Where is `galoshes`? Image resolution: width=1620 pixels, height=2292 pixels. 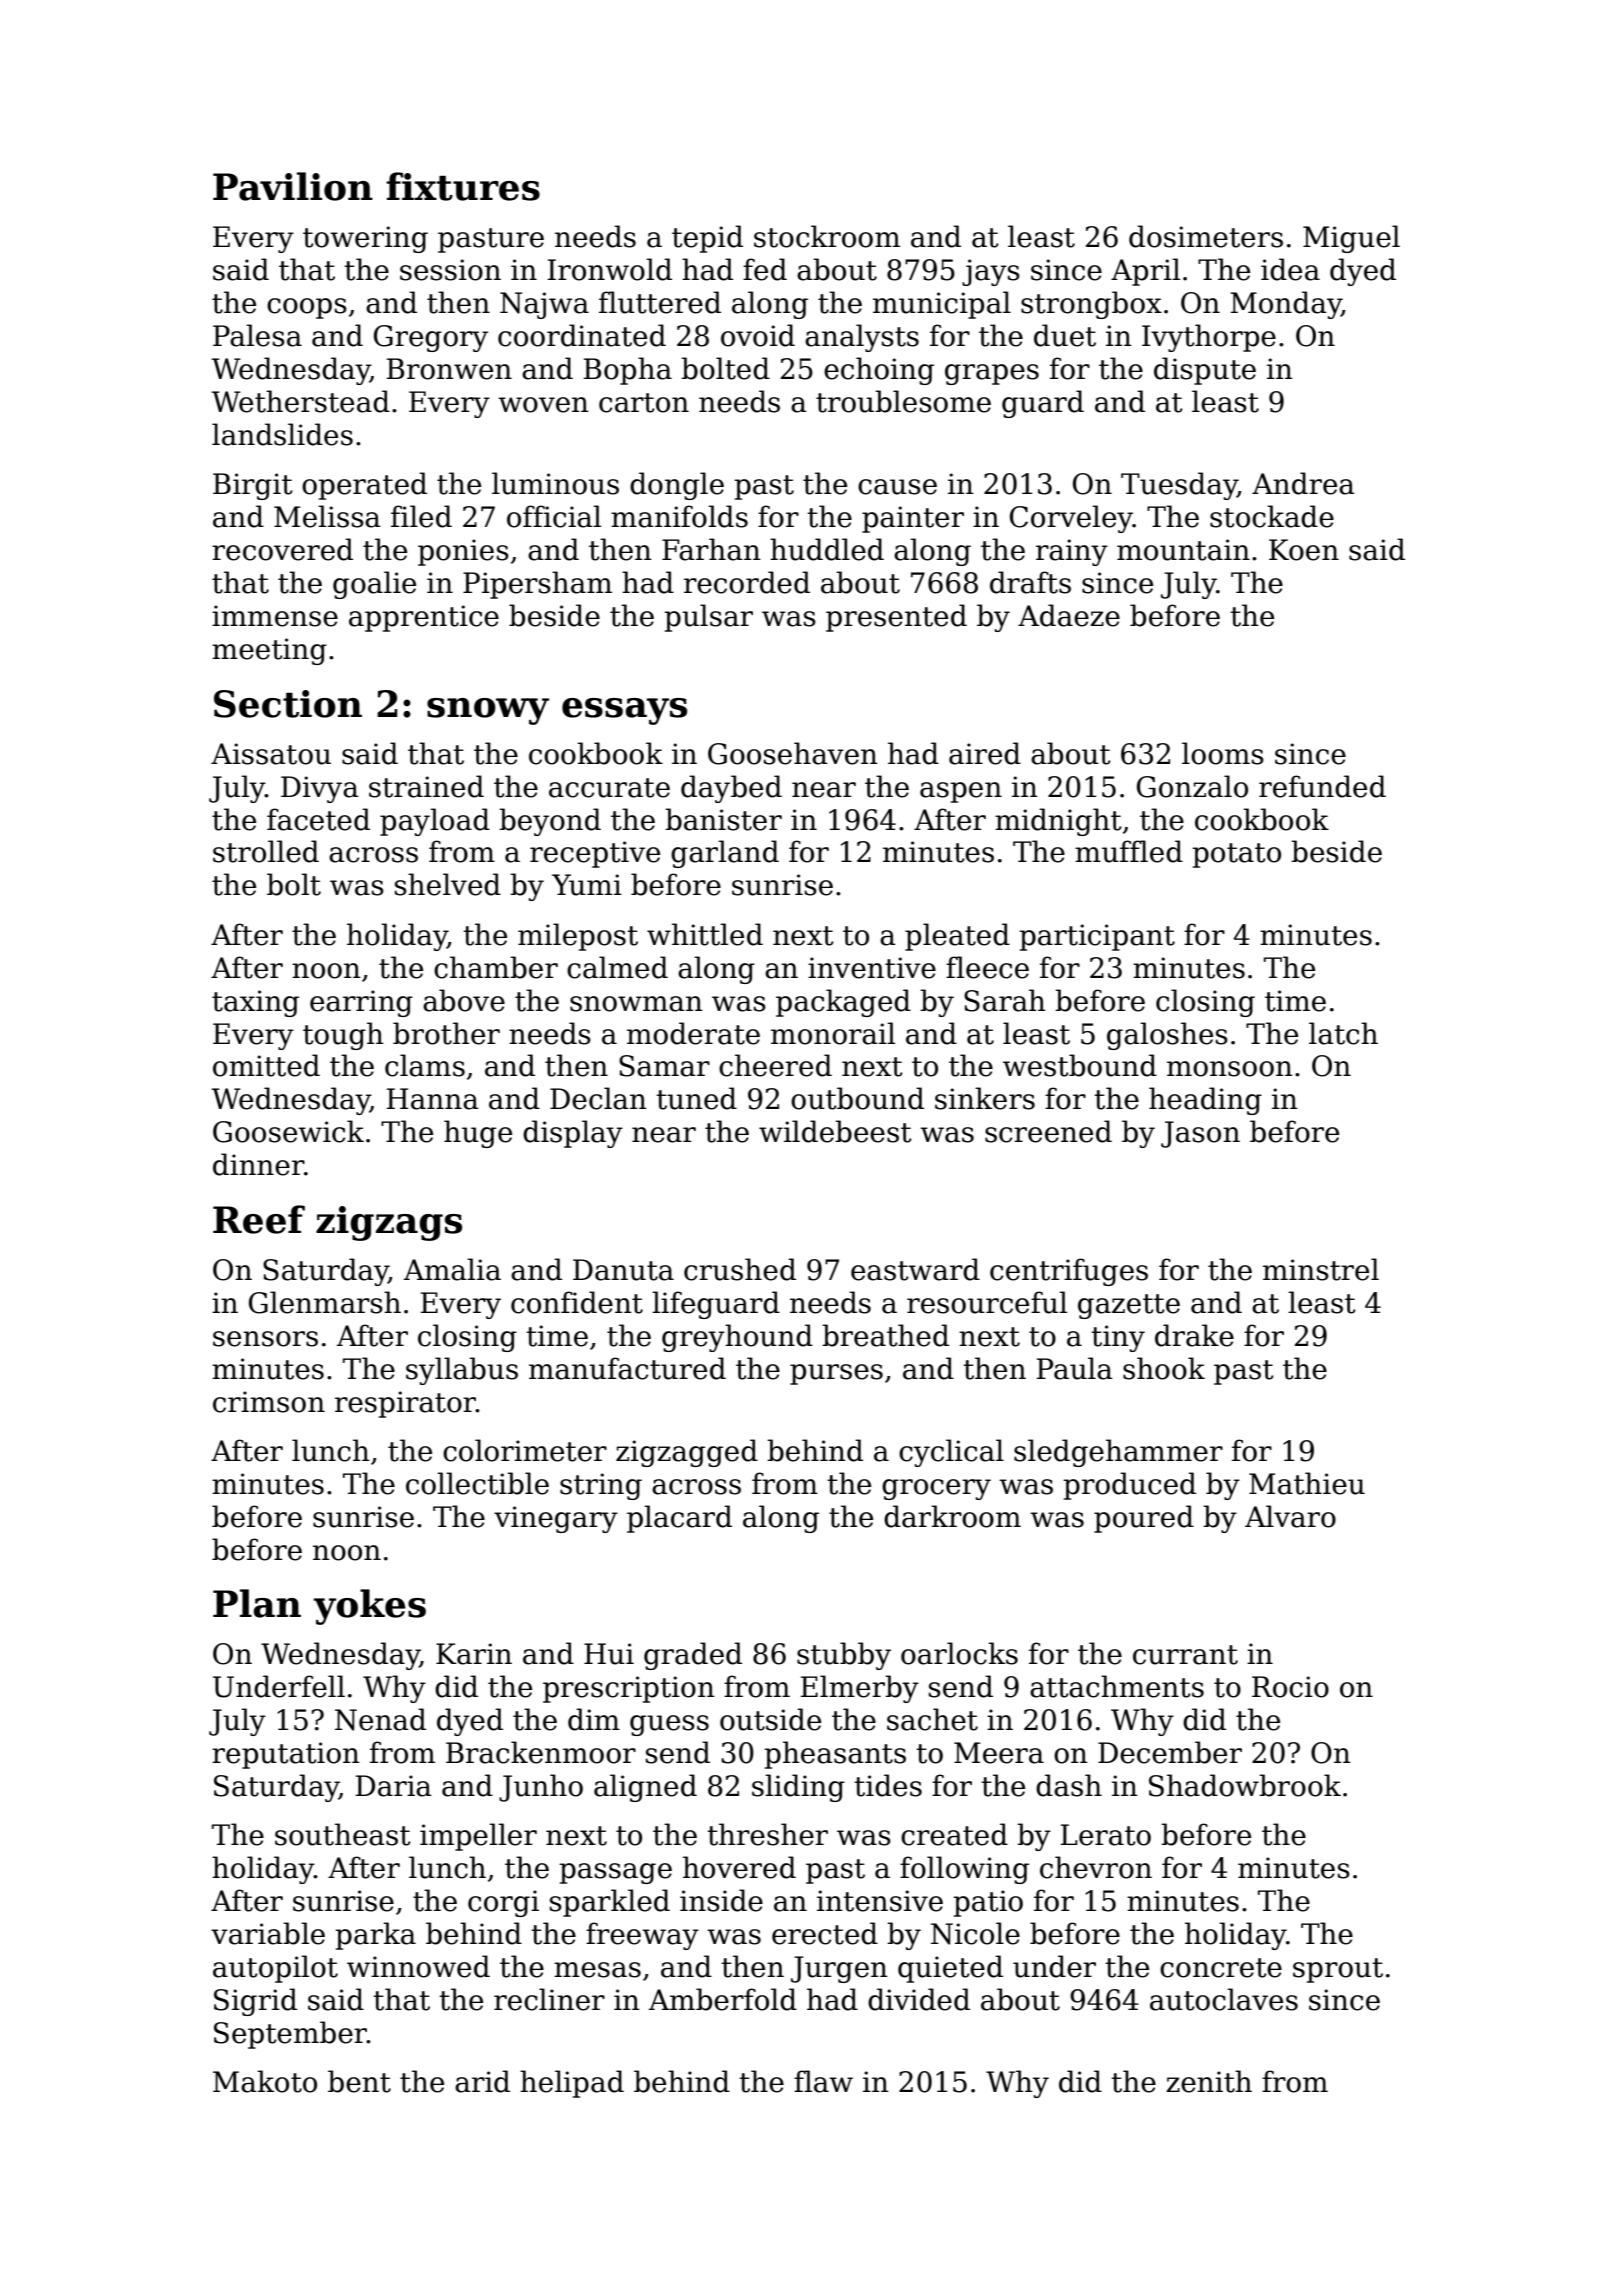
galoshes is located at coordinates (1167, 1036).
